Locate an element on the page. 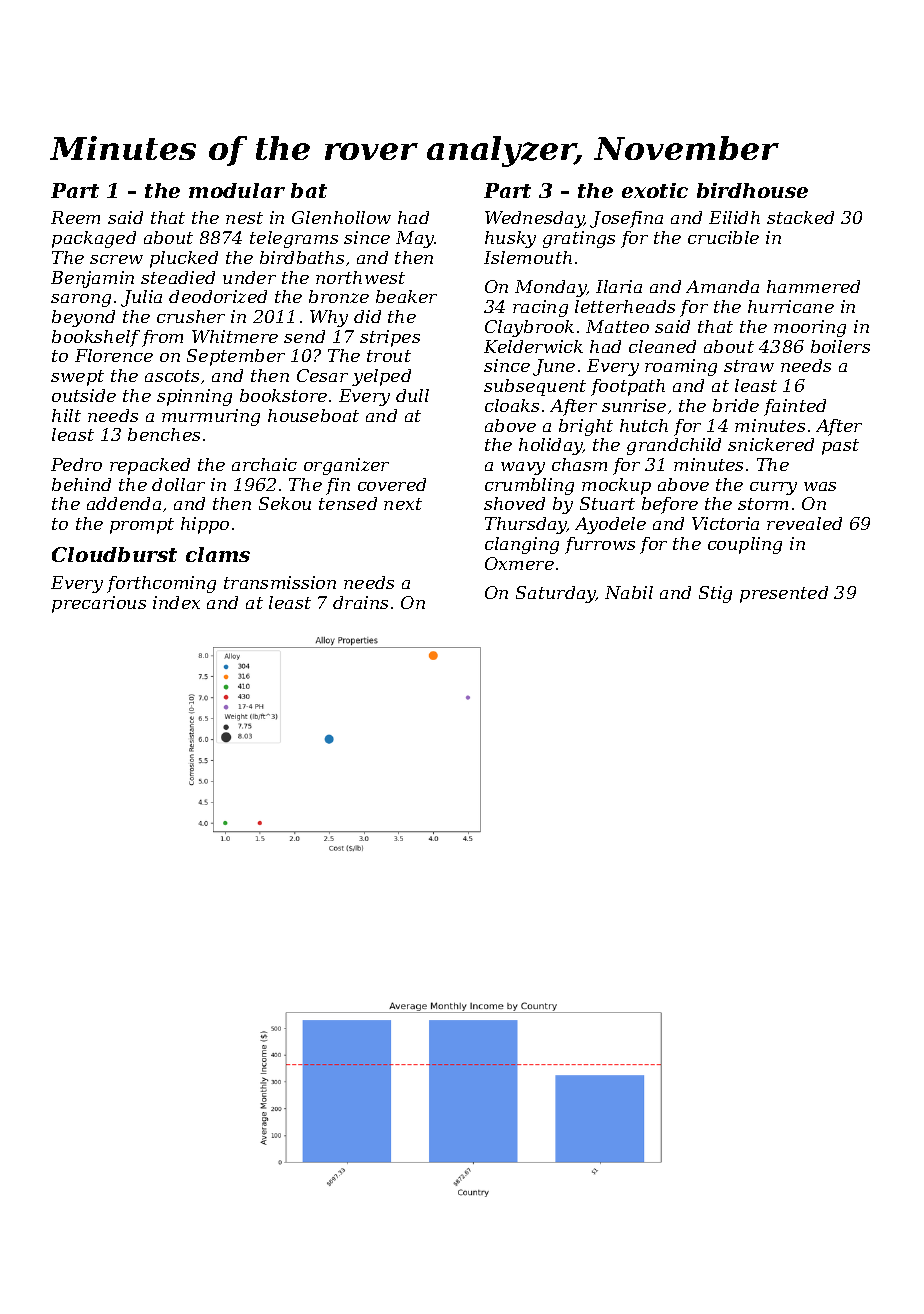  Claybrook is located at coordinates (529, 328).
